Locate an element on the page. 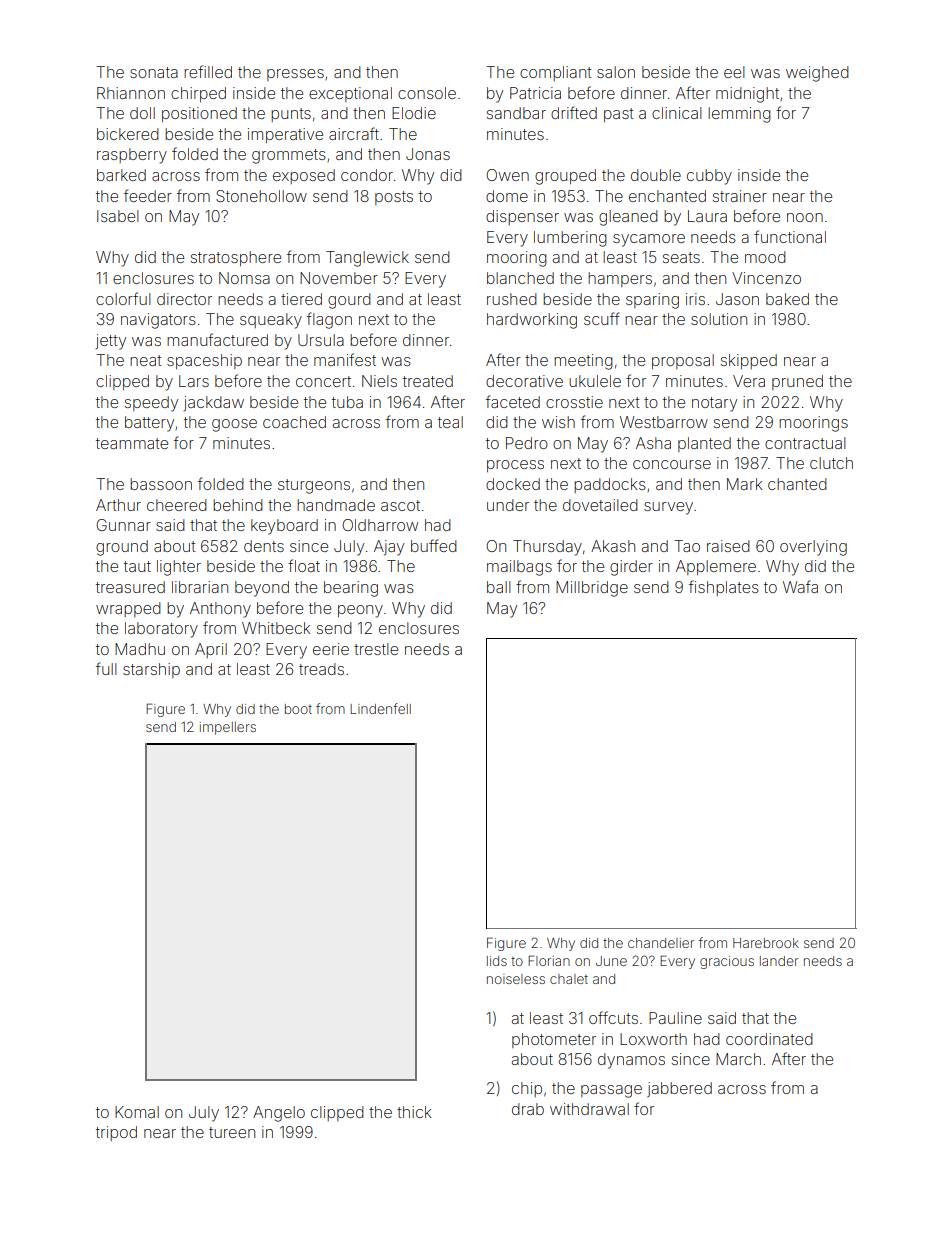  Komal is located at coordinates (137, 1112).
